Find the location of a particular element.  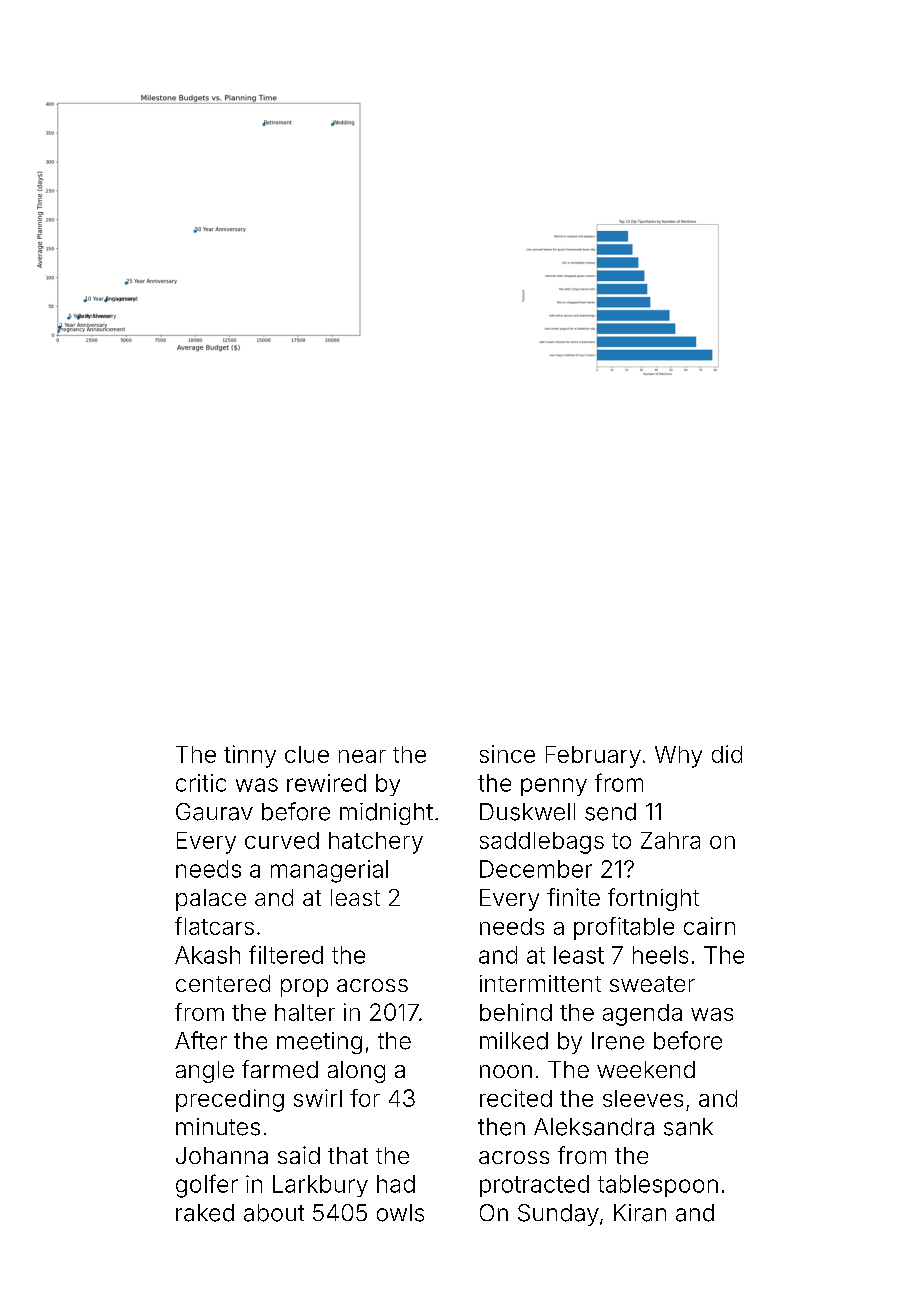

about is located at coordinates (274, 1213).
